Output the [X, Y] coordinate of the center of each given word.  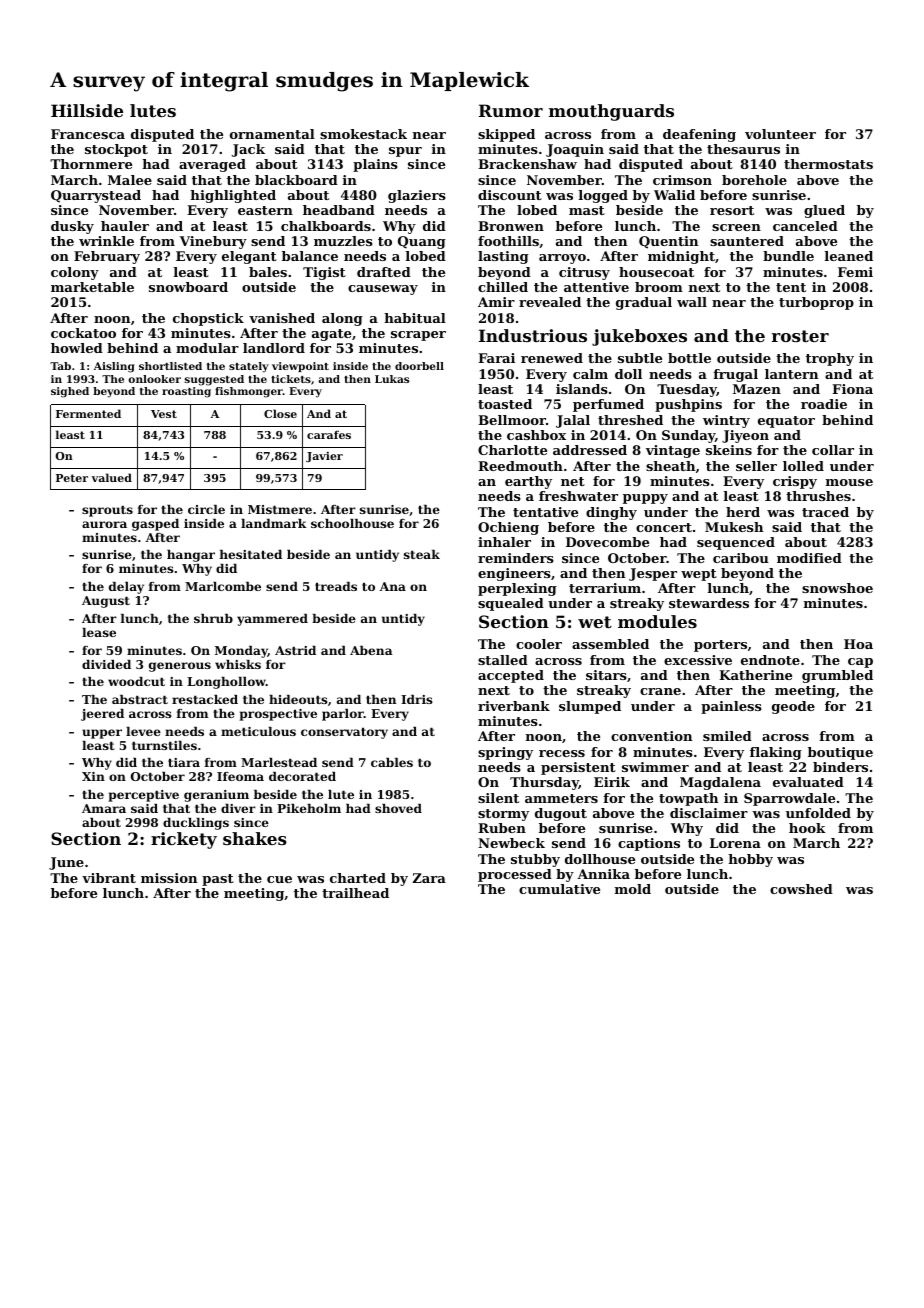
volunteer [780, 134]
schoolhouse [352, 523]
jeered [102, 715]
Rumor [511, 110]
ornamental [272, 134]
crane [660, 691]
